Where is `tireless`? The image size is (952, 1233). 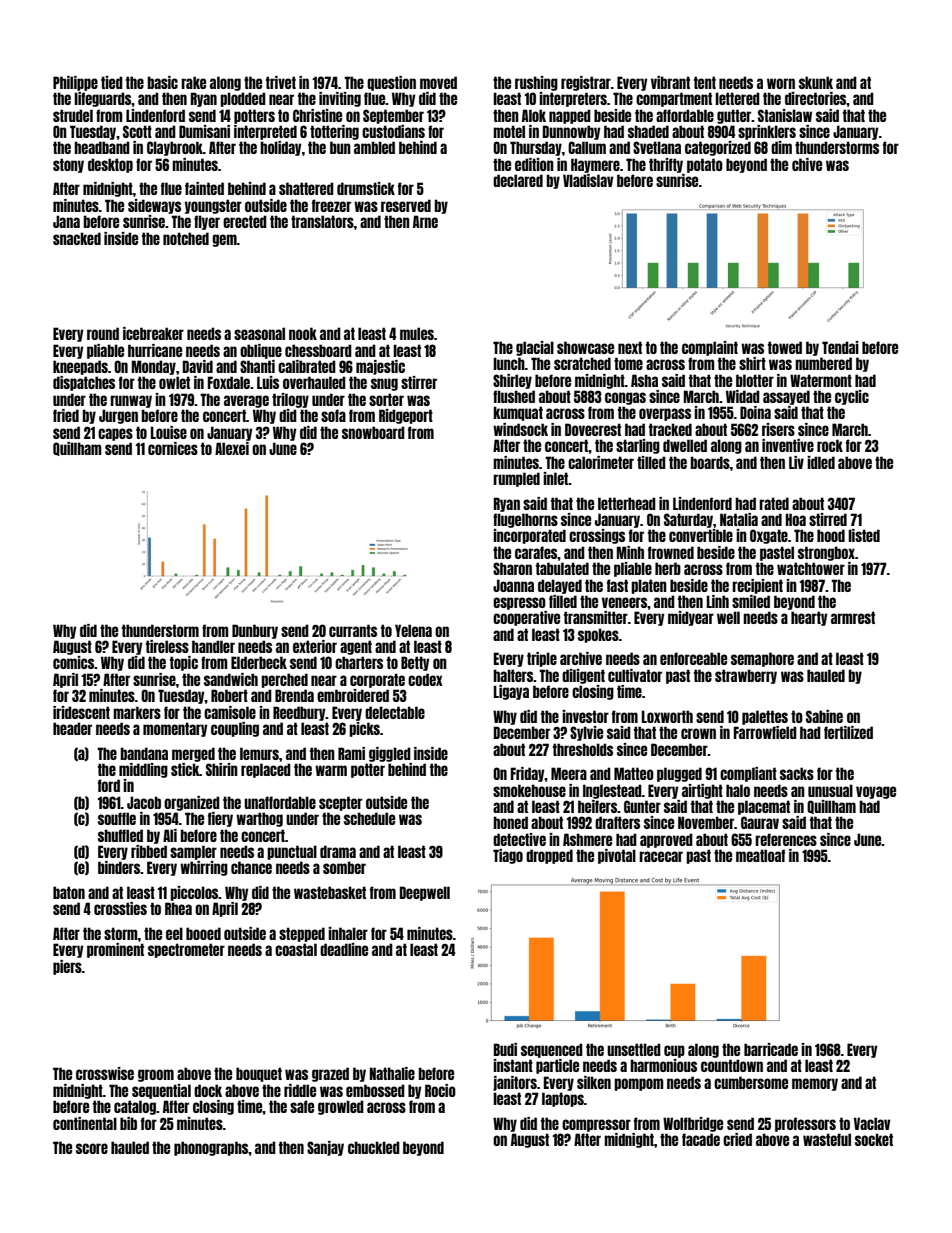 tireless is located at coordinates (167, 646).
